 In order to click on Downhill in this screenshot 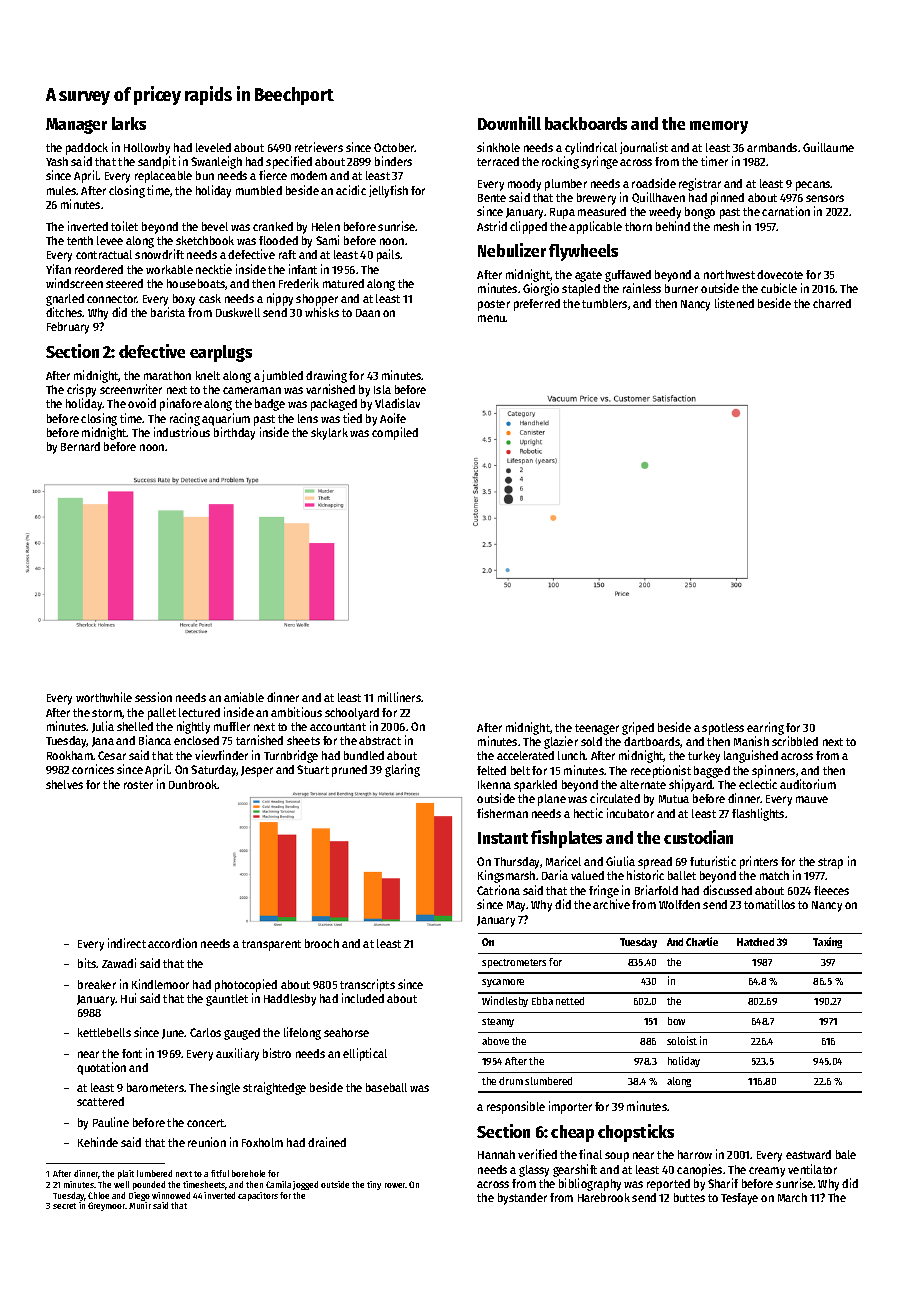, I will do `click(509, 123)`.
